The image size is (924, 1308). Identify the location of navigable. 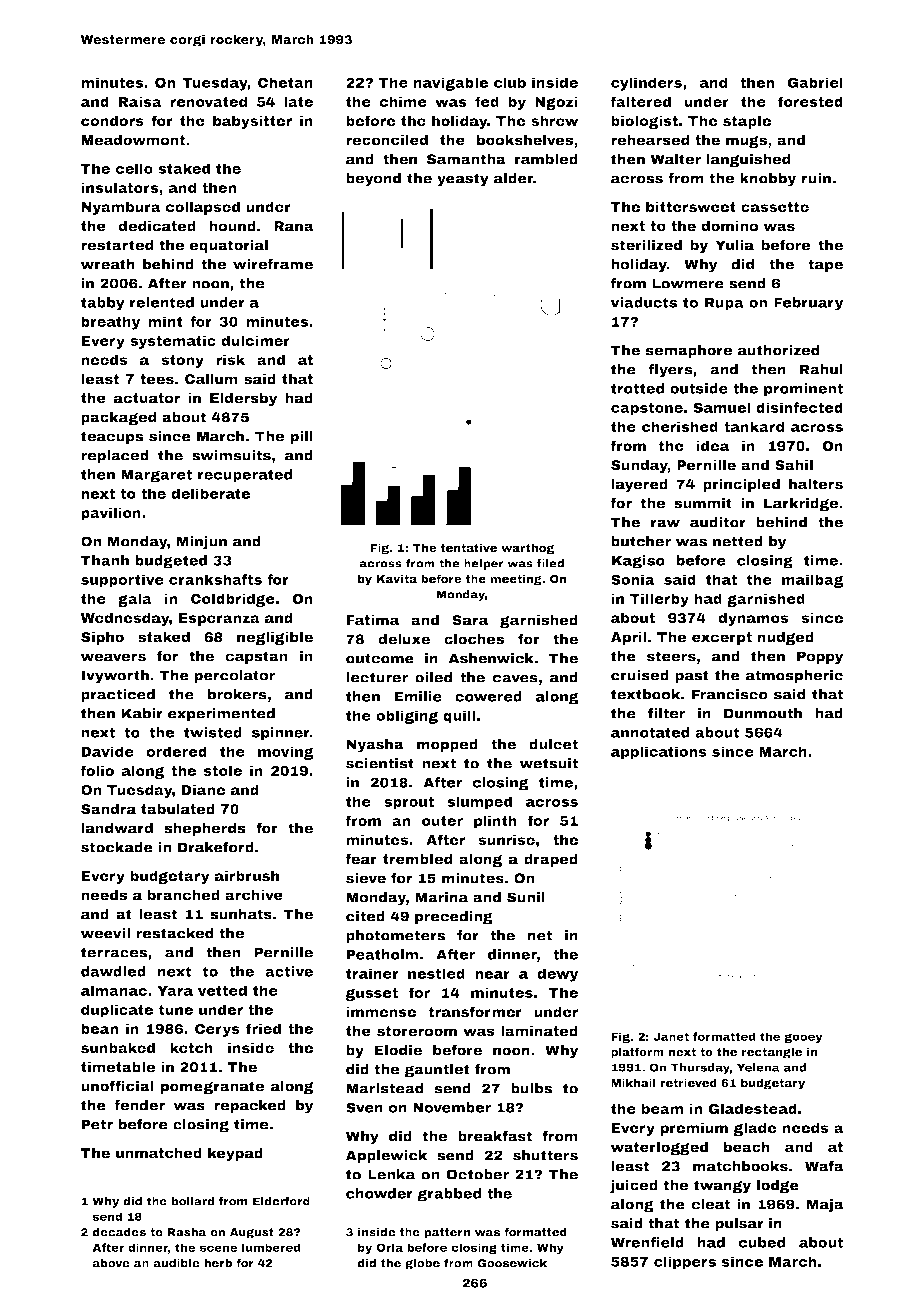
(451, 84).
